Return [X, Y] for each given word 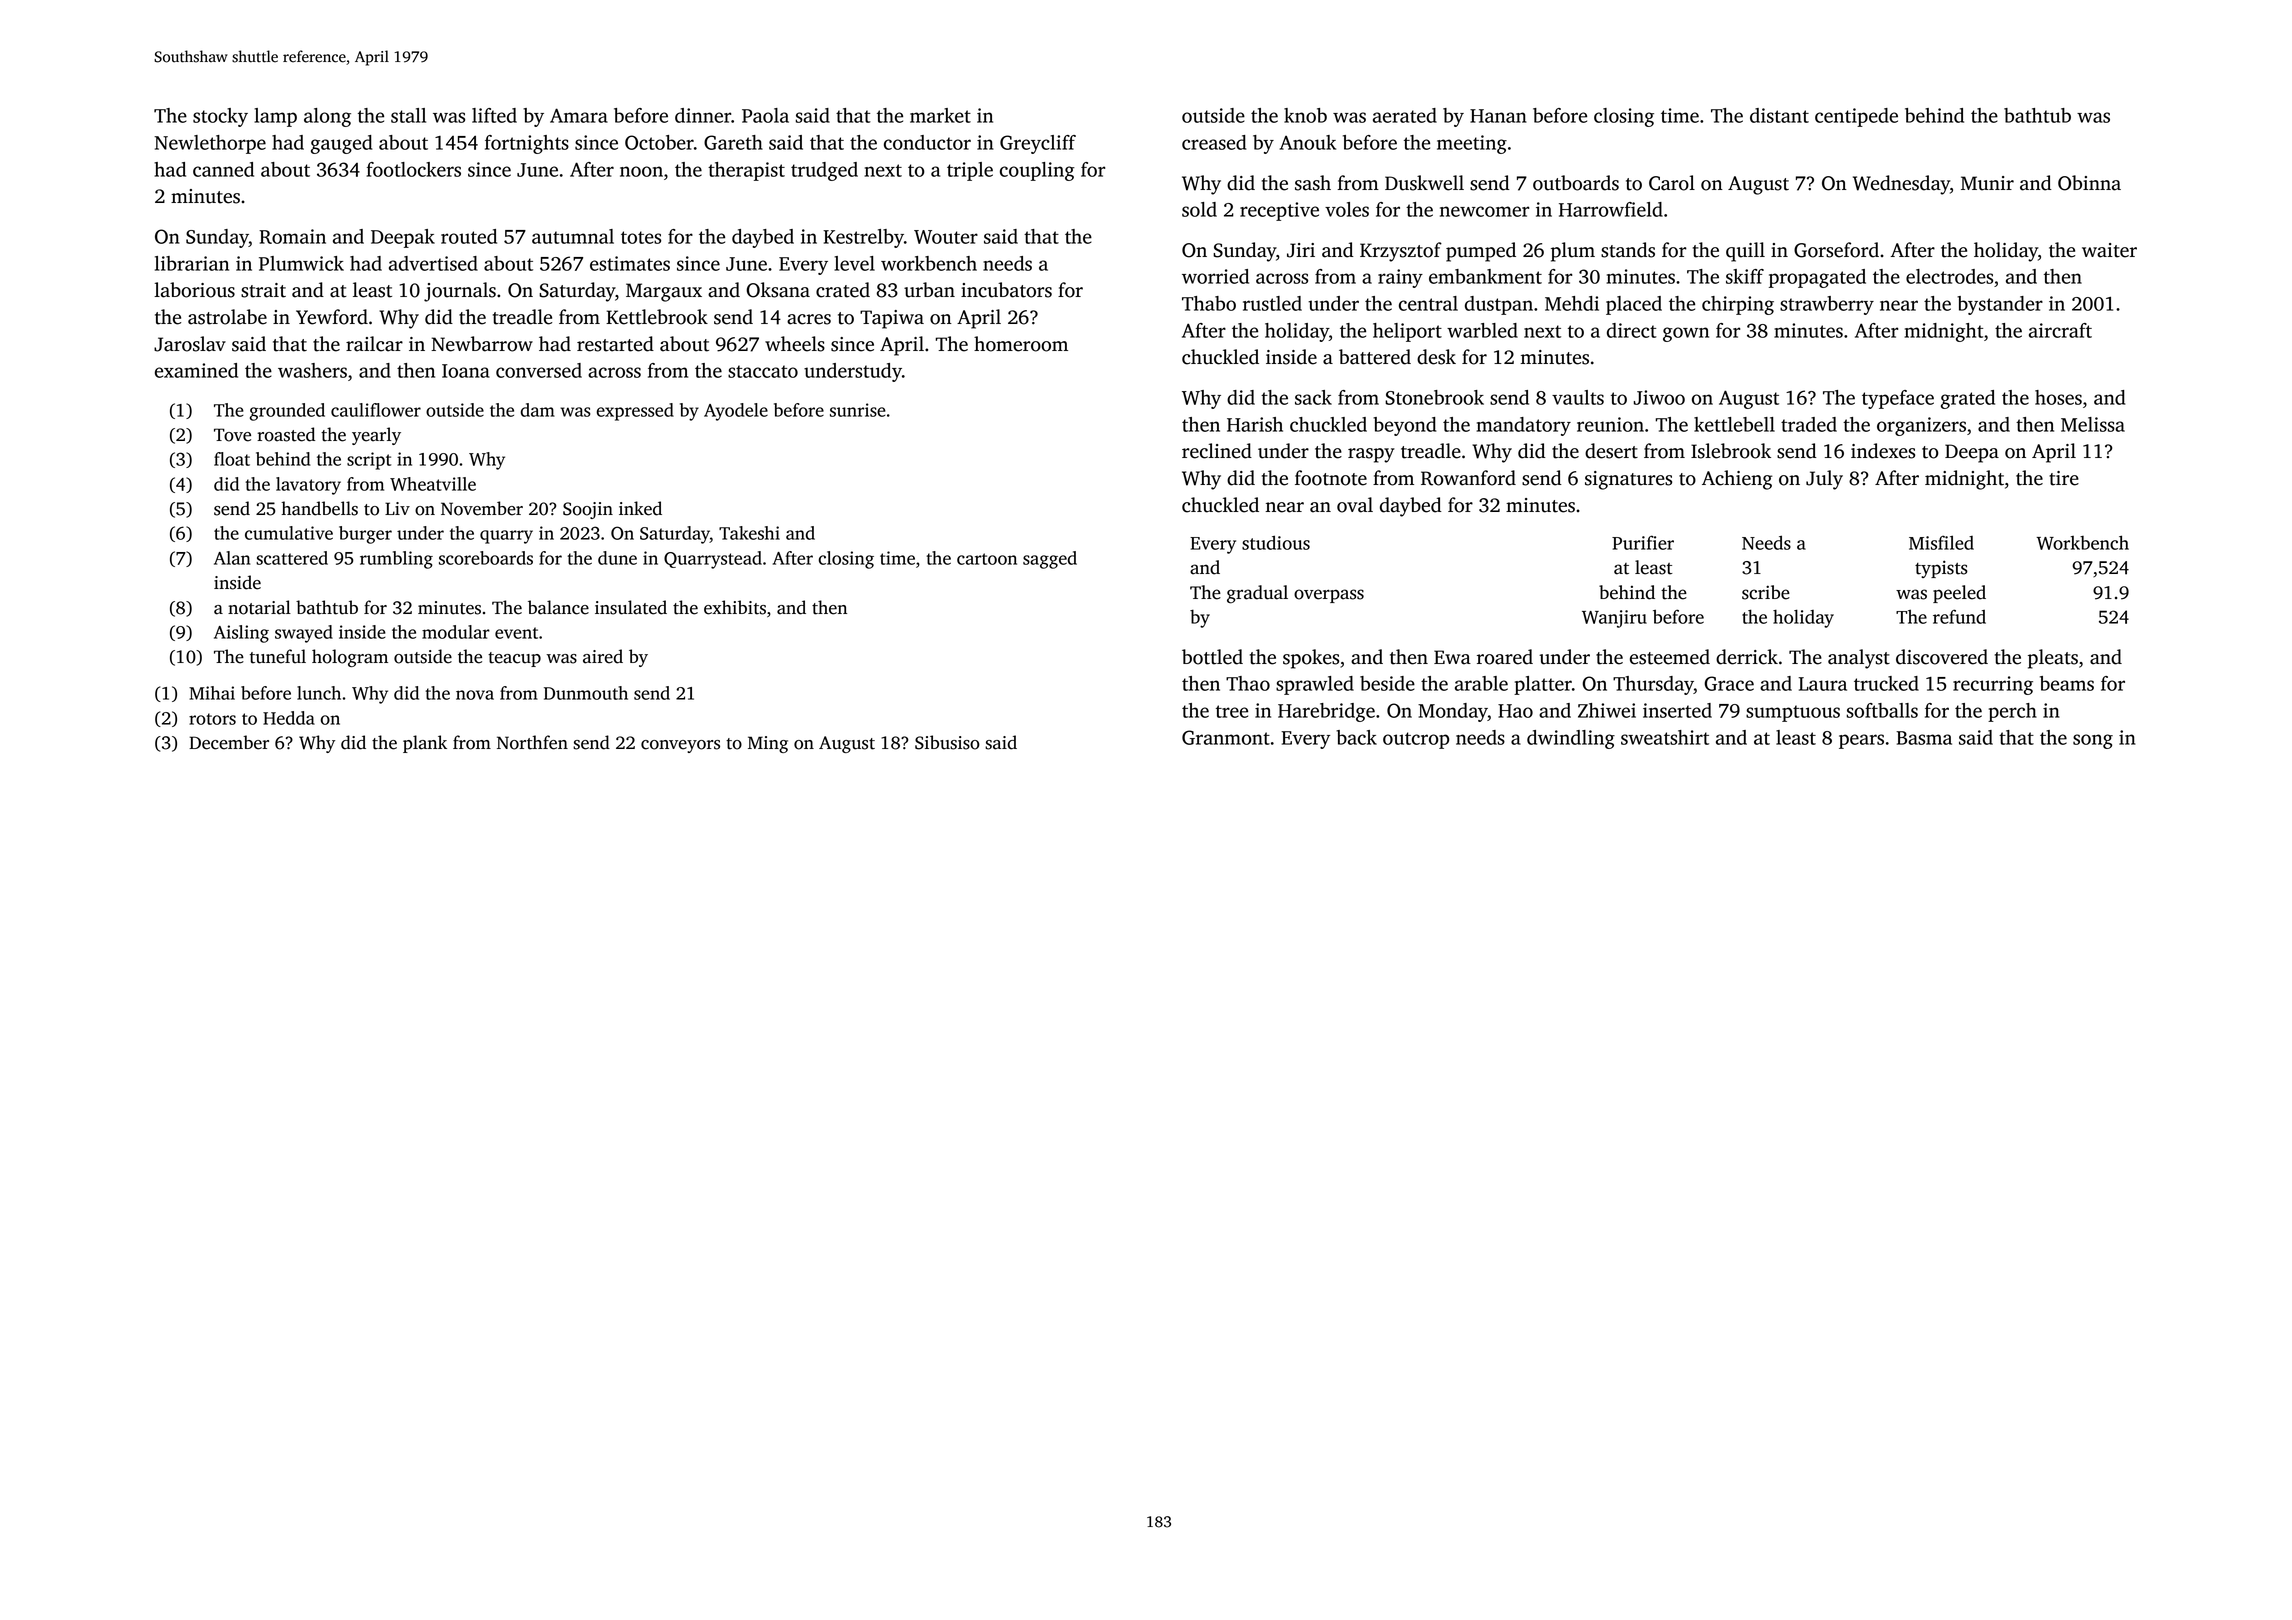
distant [1779, 115]
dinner [703, 115]
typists [1941, 569]
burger [365, 535]
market [940, 115]
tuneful [278, 656]
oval [1355, 505]
